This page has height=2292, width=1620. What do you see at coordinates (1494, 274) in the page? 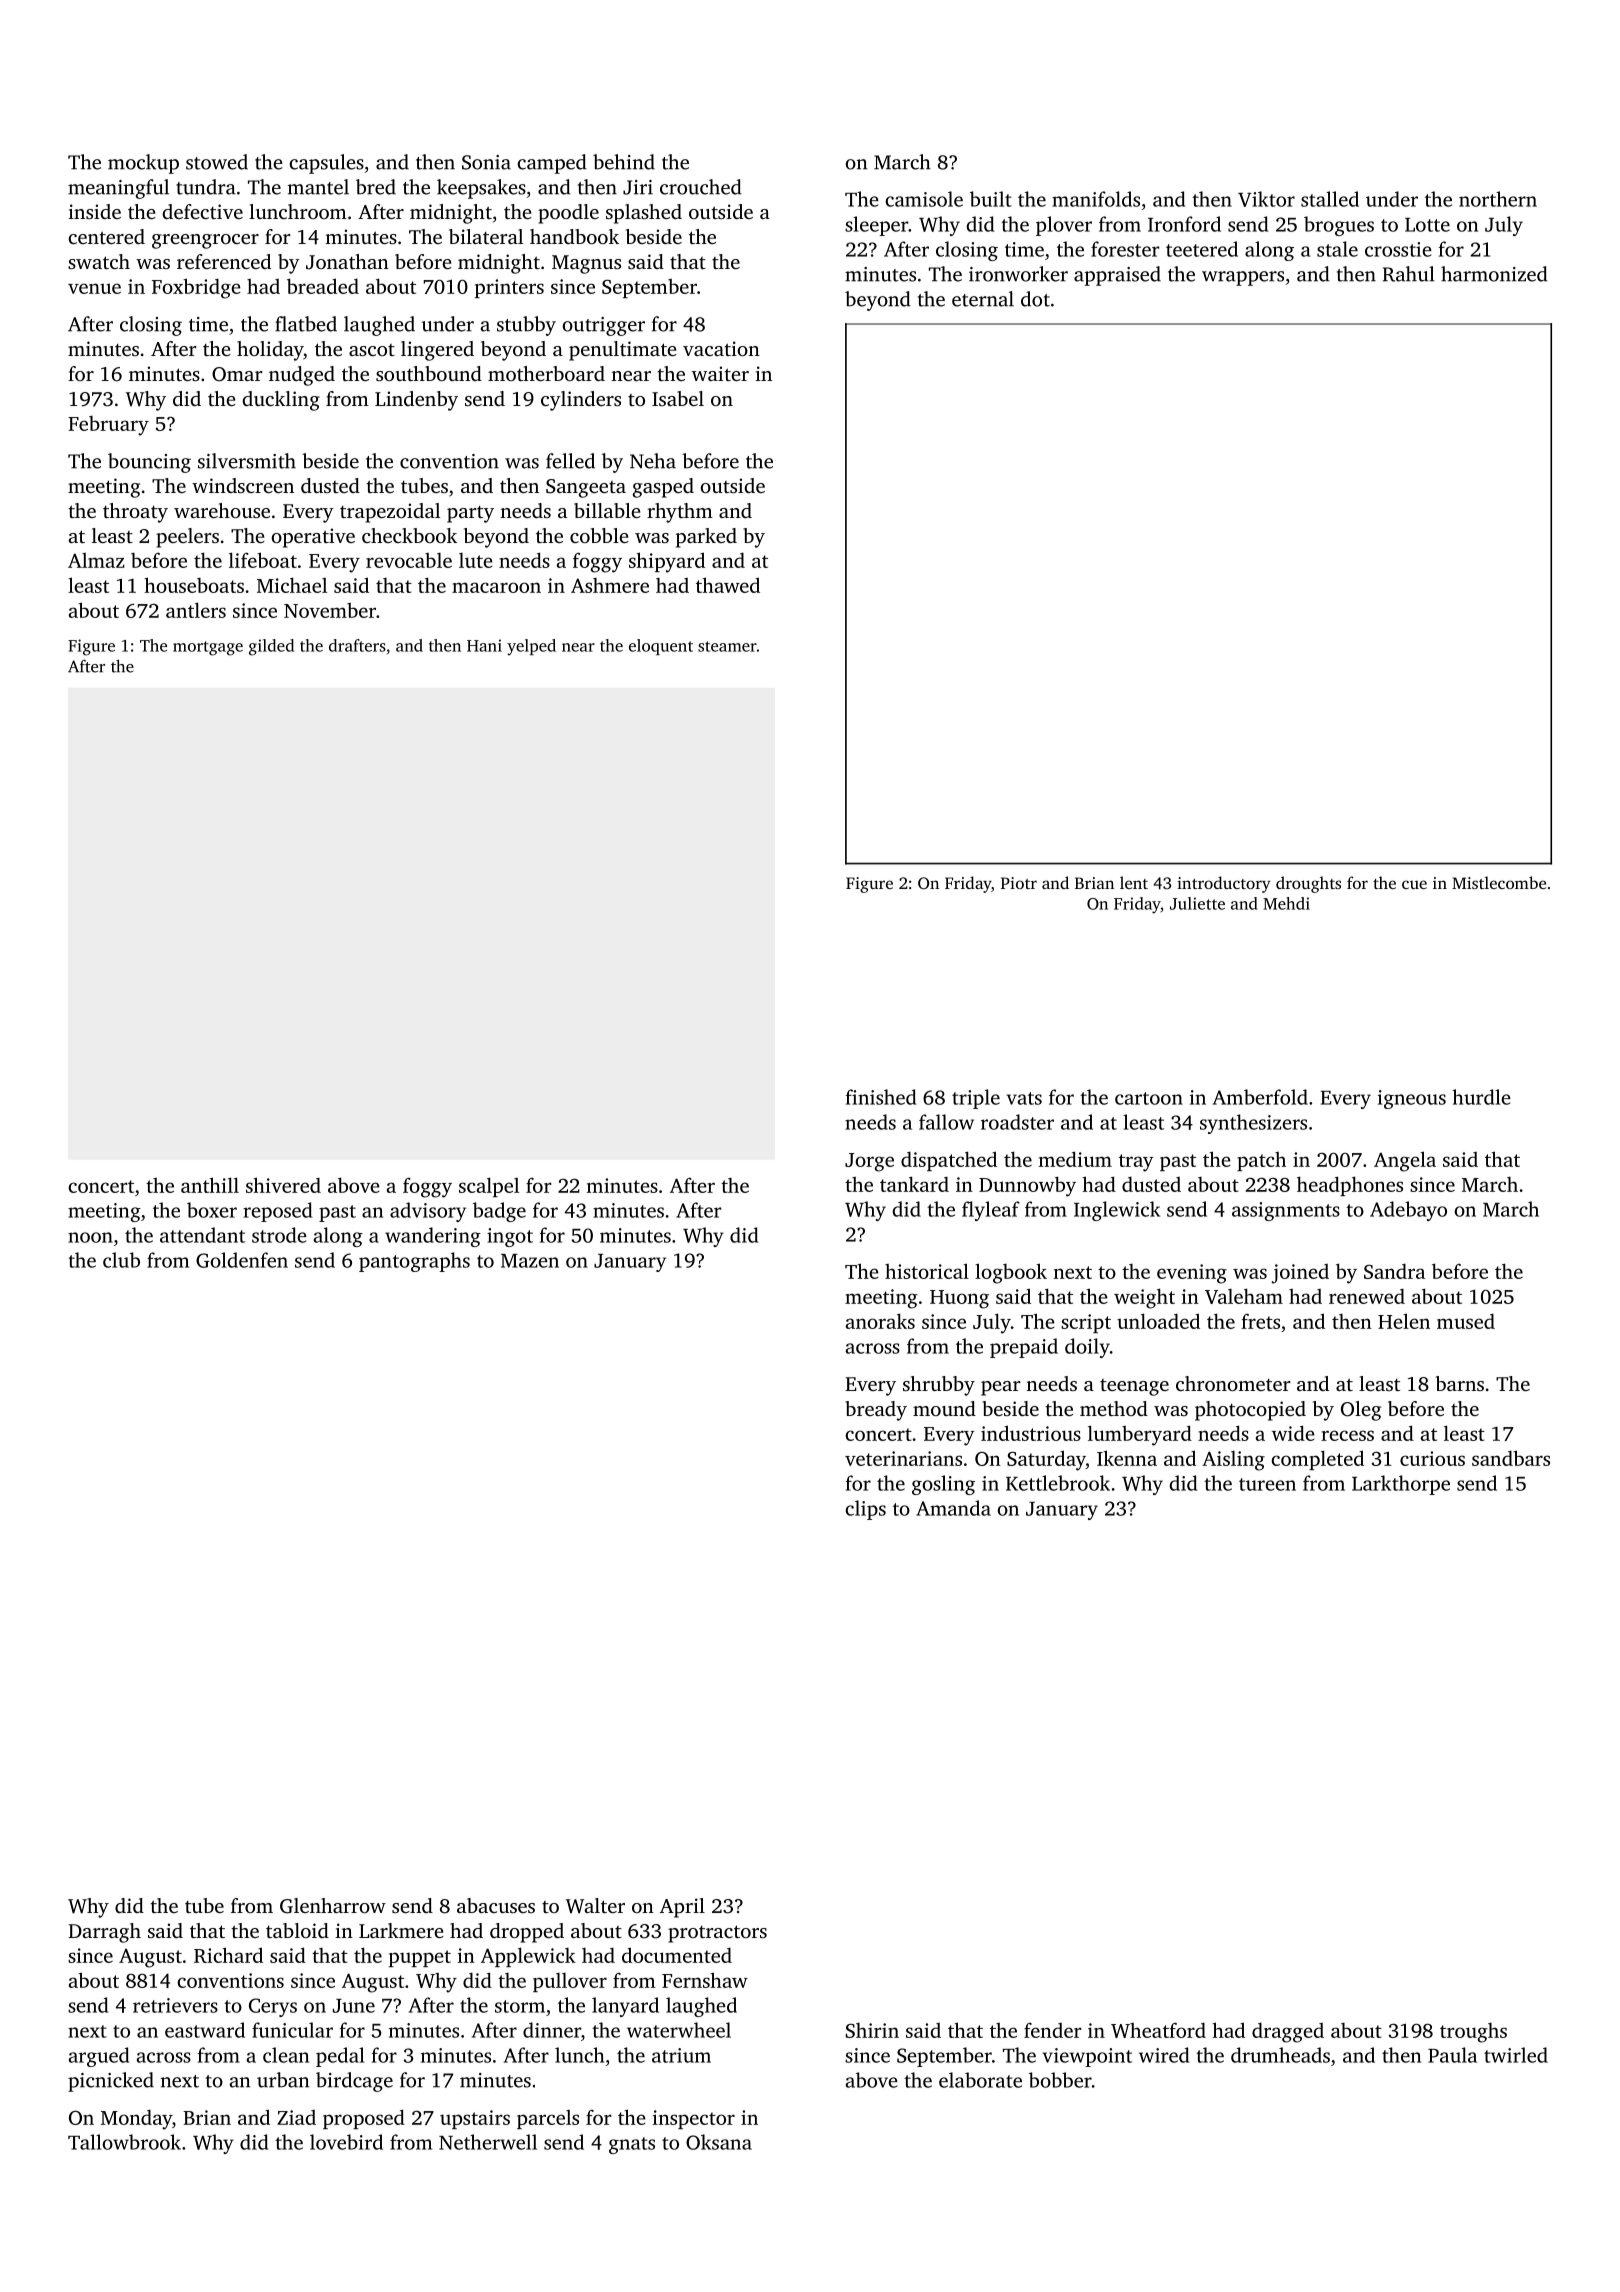
I see `harmonized` at bounding box center [1494, 274].
